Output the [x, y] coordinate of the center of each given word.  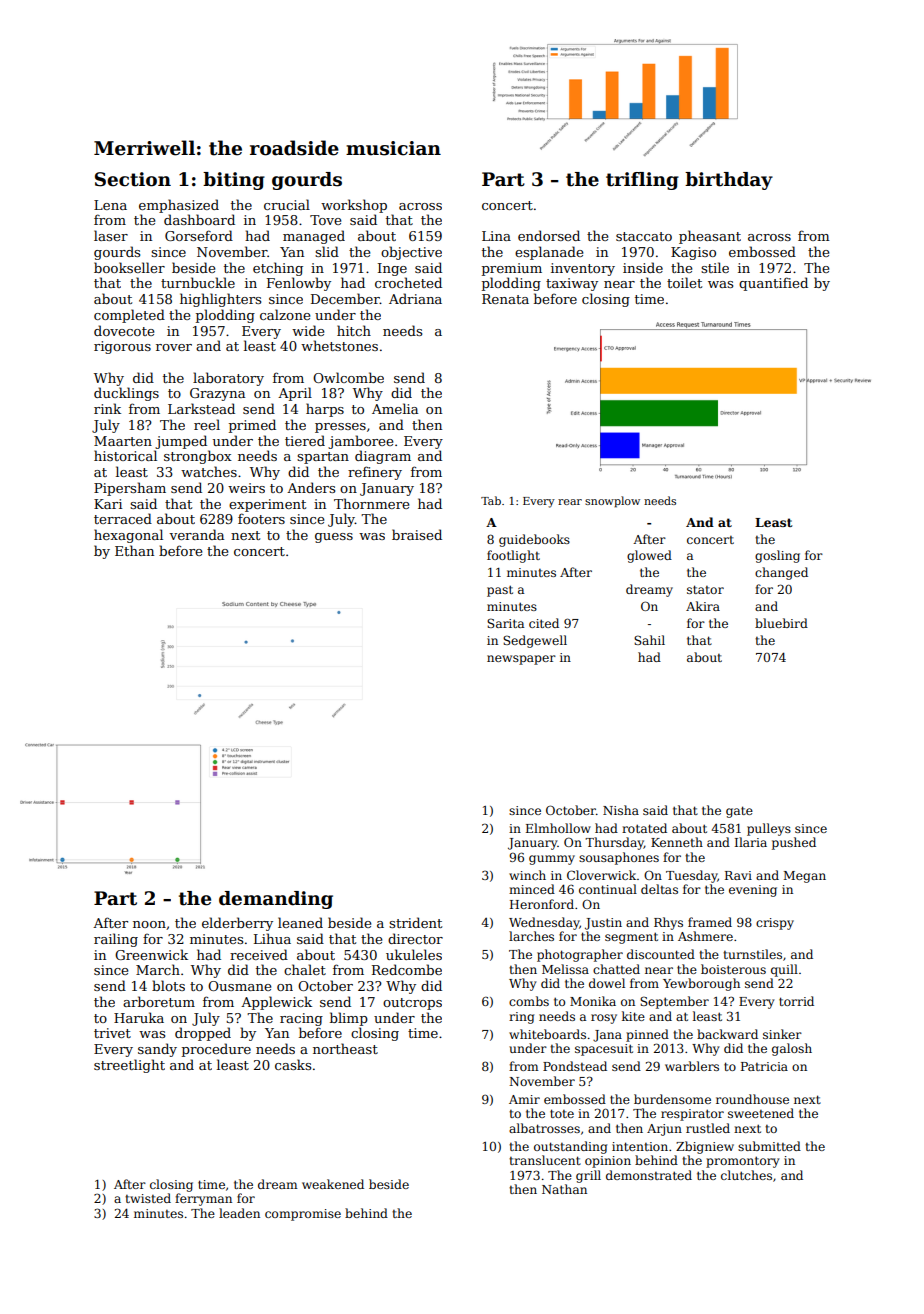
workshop [354, 206]
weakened [333, 1184]
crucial [287, 204]
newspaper [521, 660]
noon [149, 924]
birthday [729, 181]
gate [739, 812]
